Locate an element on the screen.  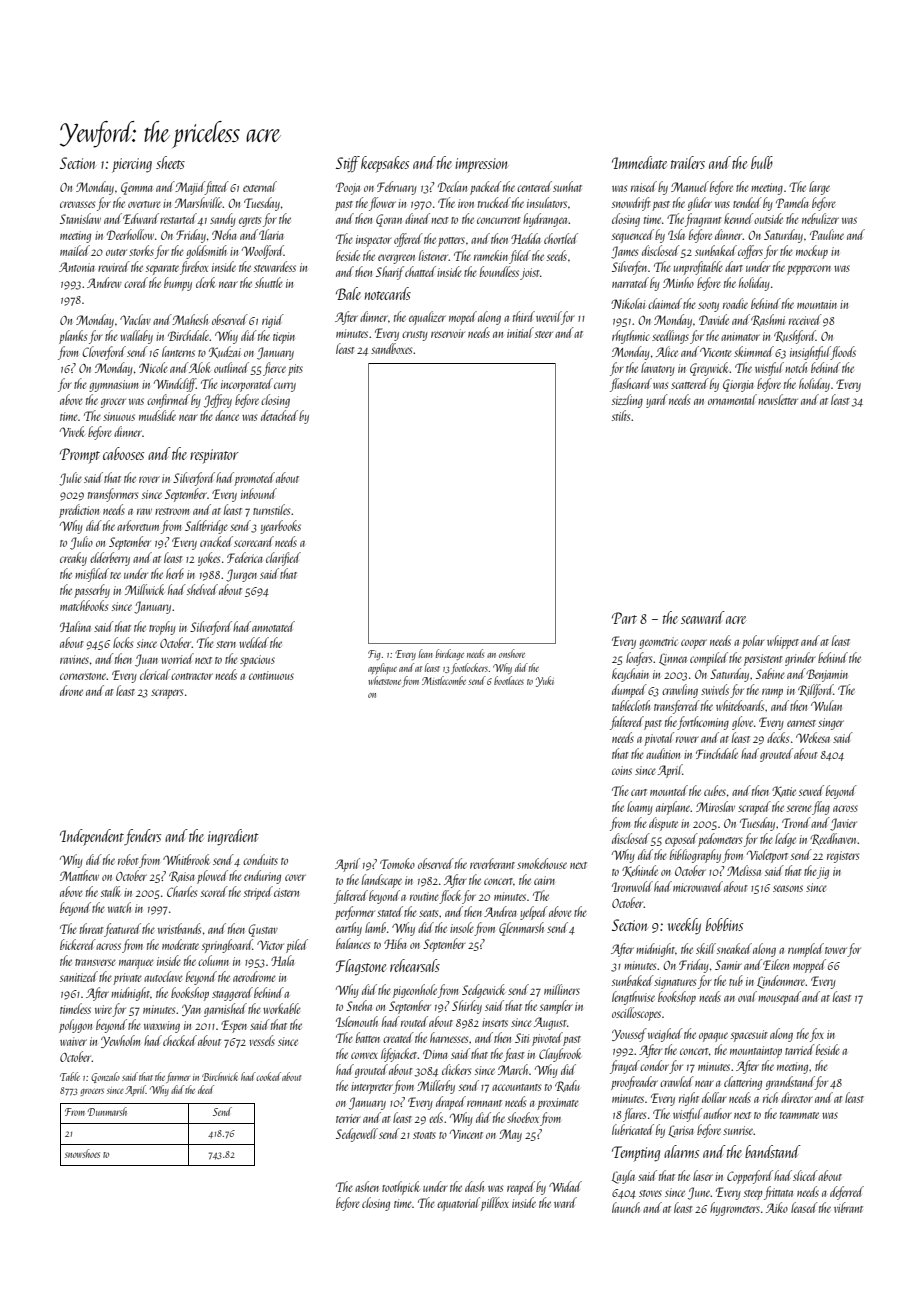
Antonia is located at coordinates (77, 267).
